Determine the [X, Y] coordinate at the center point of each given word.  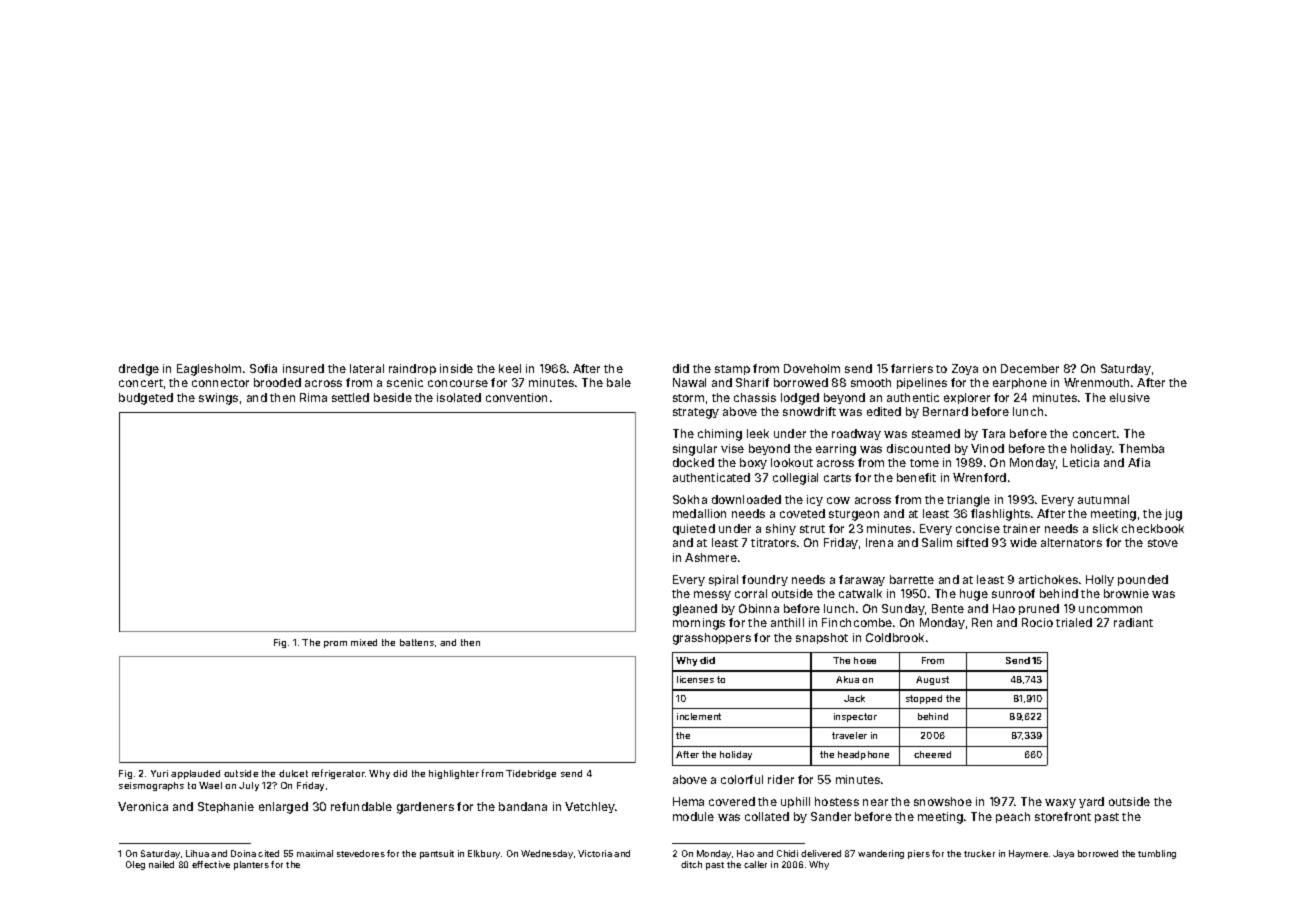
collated [767, 816]
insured [303, 368]
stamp [732, 370]
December [1030, 368]
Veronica [143, 806]
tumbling [1157, 854]
